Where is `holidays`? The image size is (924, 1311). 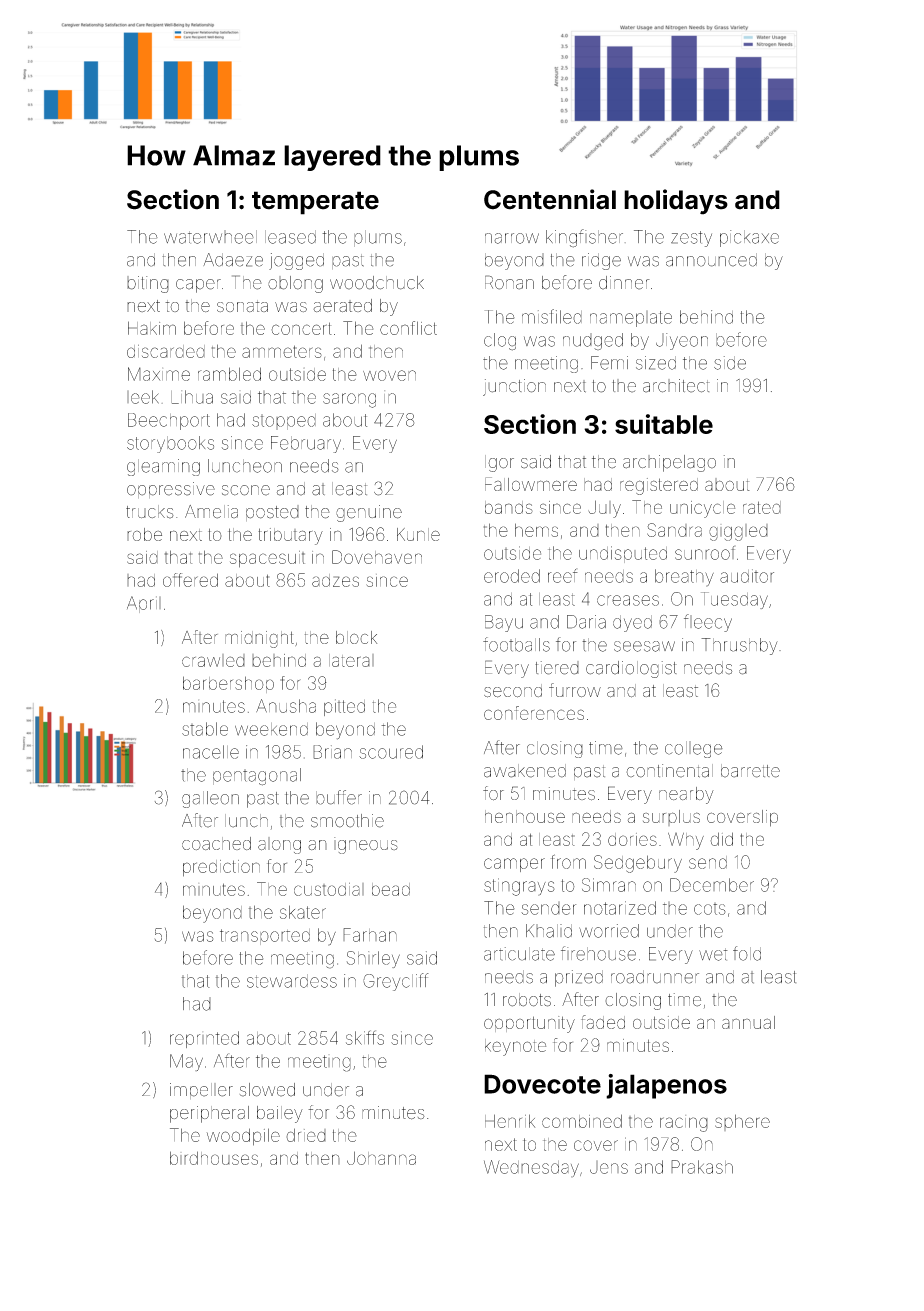 holidays is located at coordinates (676, 202).
